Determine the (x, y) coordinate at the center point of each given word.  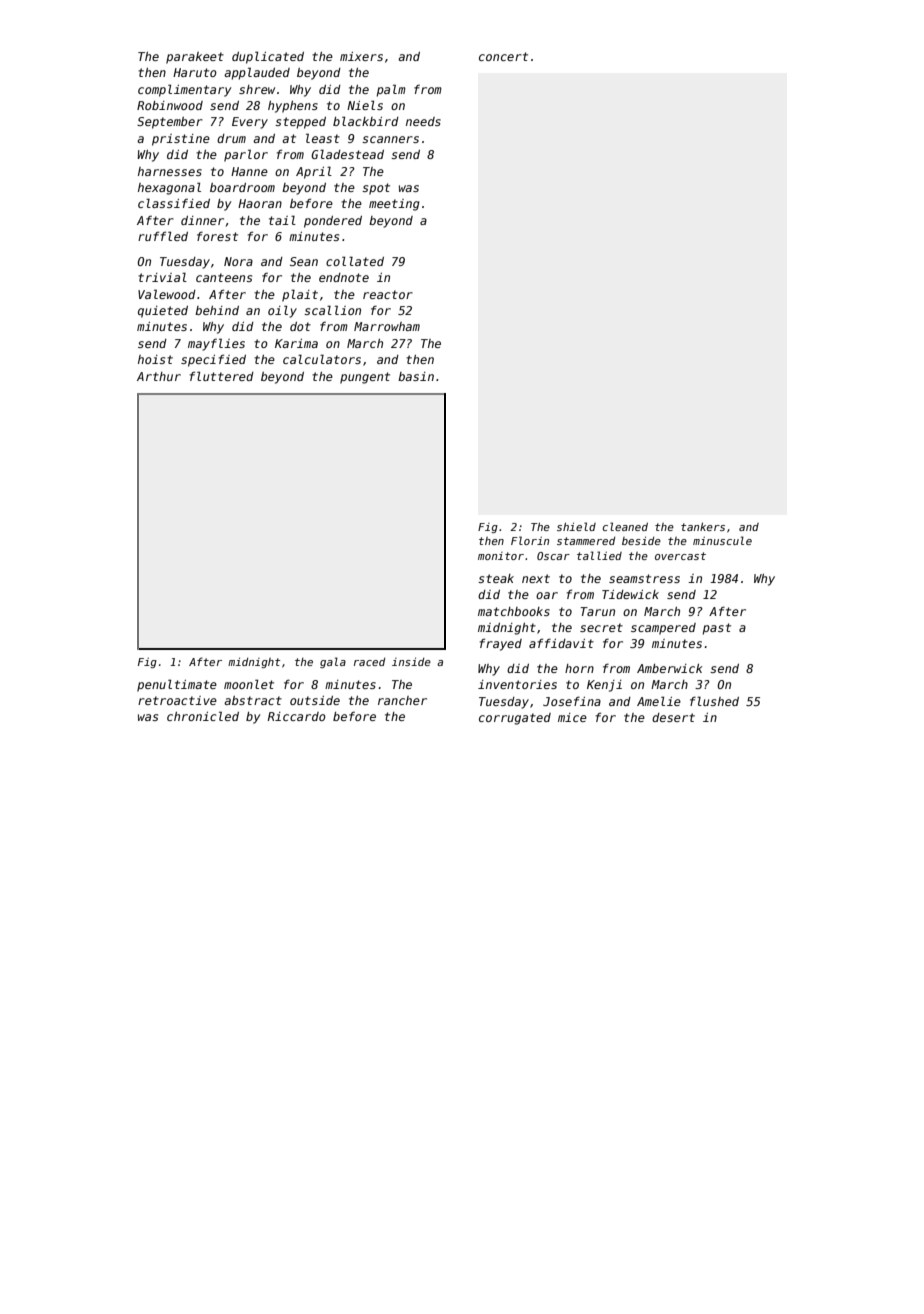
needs (423, 121)
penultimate (177, 685)
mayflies (216, 344)
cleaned (625, 526)
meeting (394, 205)
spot (376, 189)
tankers (703, 526)
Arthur (159, 376)
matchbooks (514, 611)
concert (503, 56)
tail (282, 220)
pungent (365, 378)
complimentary (185, 90)
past (716, 629)
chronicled (203, 716)
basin (416, 376)
